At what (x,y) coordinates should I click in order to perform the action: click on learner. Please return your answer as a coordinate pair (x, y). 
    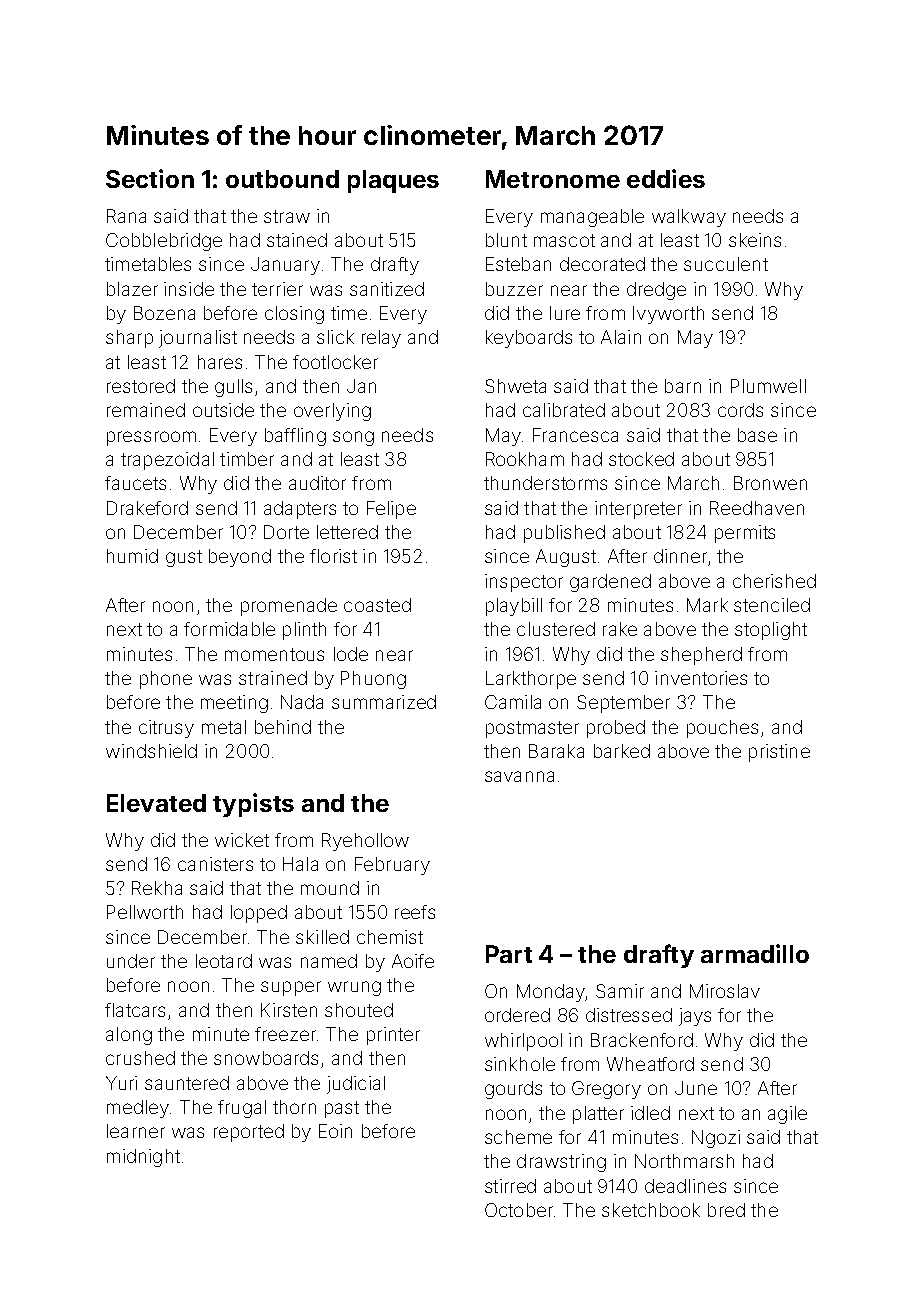
    Looking at the image, I should click on (136, 1131).
